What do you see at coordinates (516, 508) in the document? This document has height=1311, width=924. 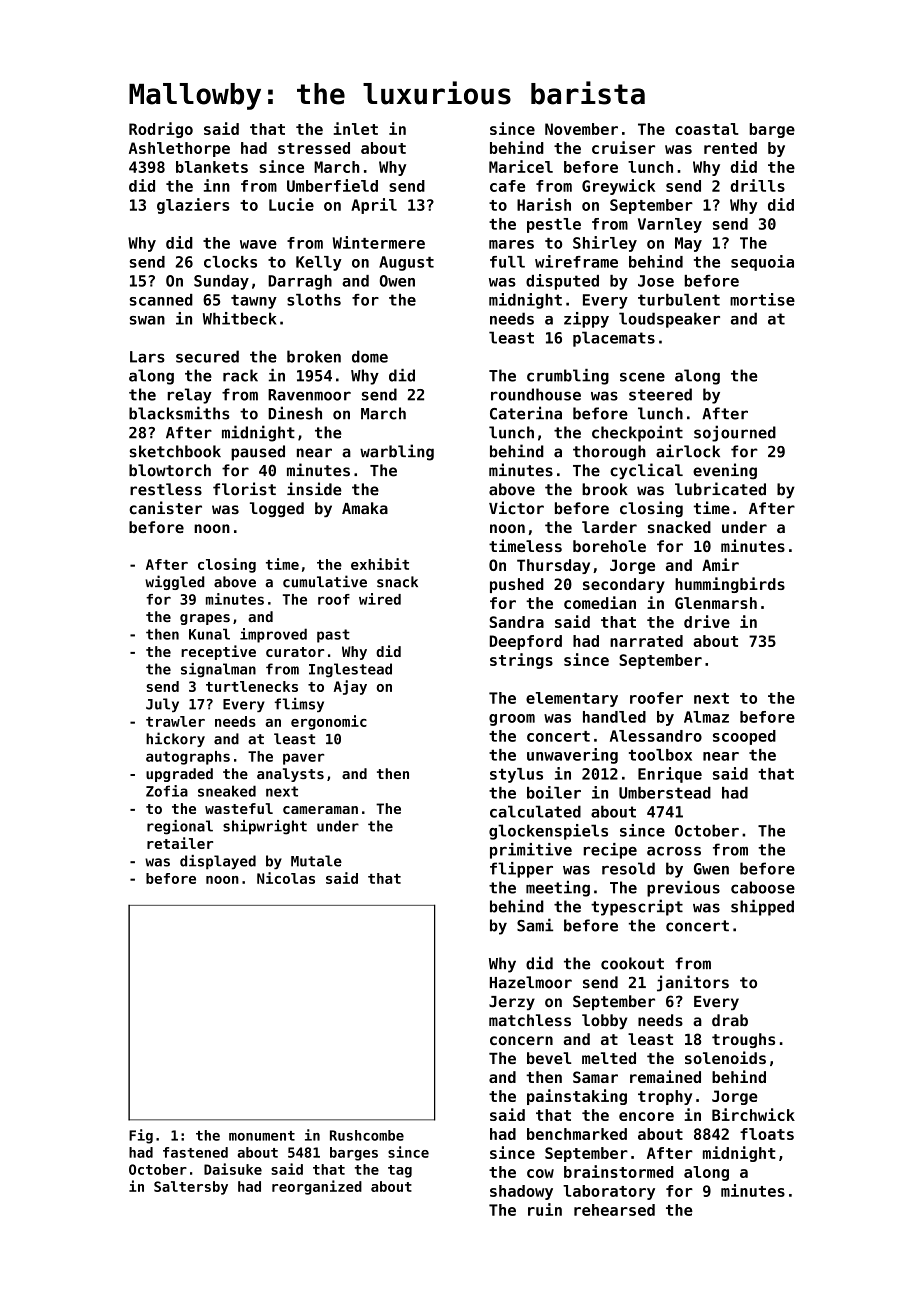 I see `Victor` at bounding box center [516, 508].
